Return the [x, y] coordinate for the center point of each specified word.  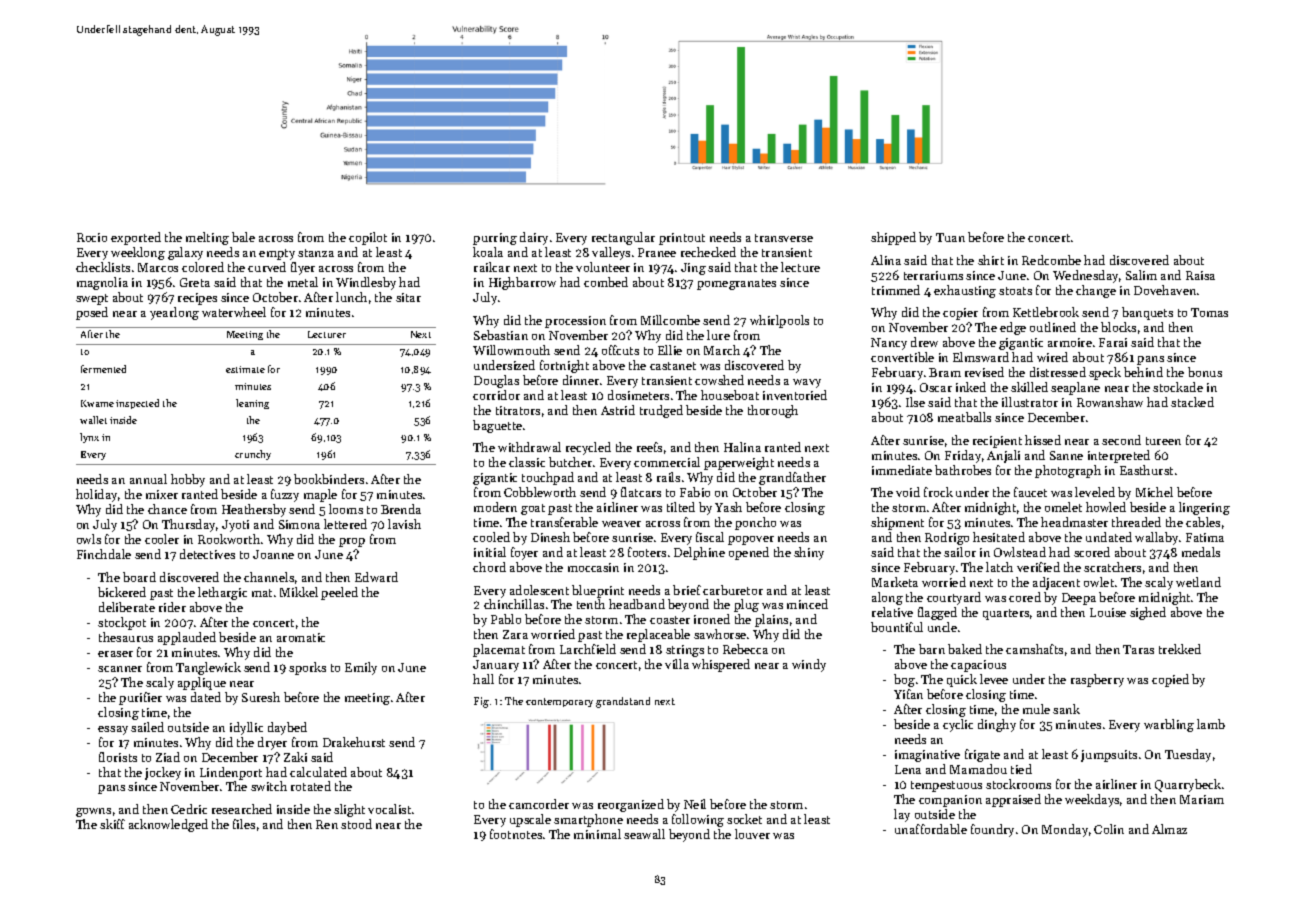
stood [356, 824]
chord [489, 567]
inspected [137, 404]
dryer [272, 743]
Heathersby [254, 510]
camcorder [539, 804]
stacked [1192, 402]
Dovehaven [1165, 290]
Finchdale [104, 554]
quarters [1006, 614]
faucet [1030, 492]
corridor [496, 395]
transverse [784, 238]
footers [647, 552]
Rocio [92, 237]
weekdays [1092, 800]
